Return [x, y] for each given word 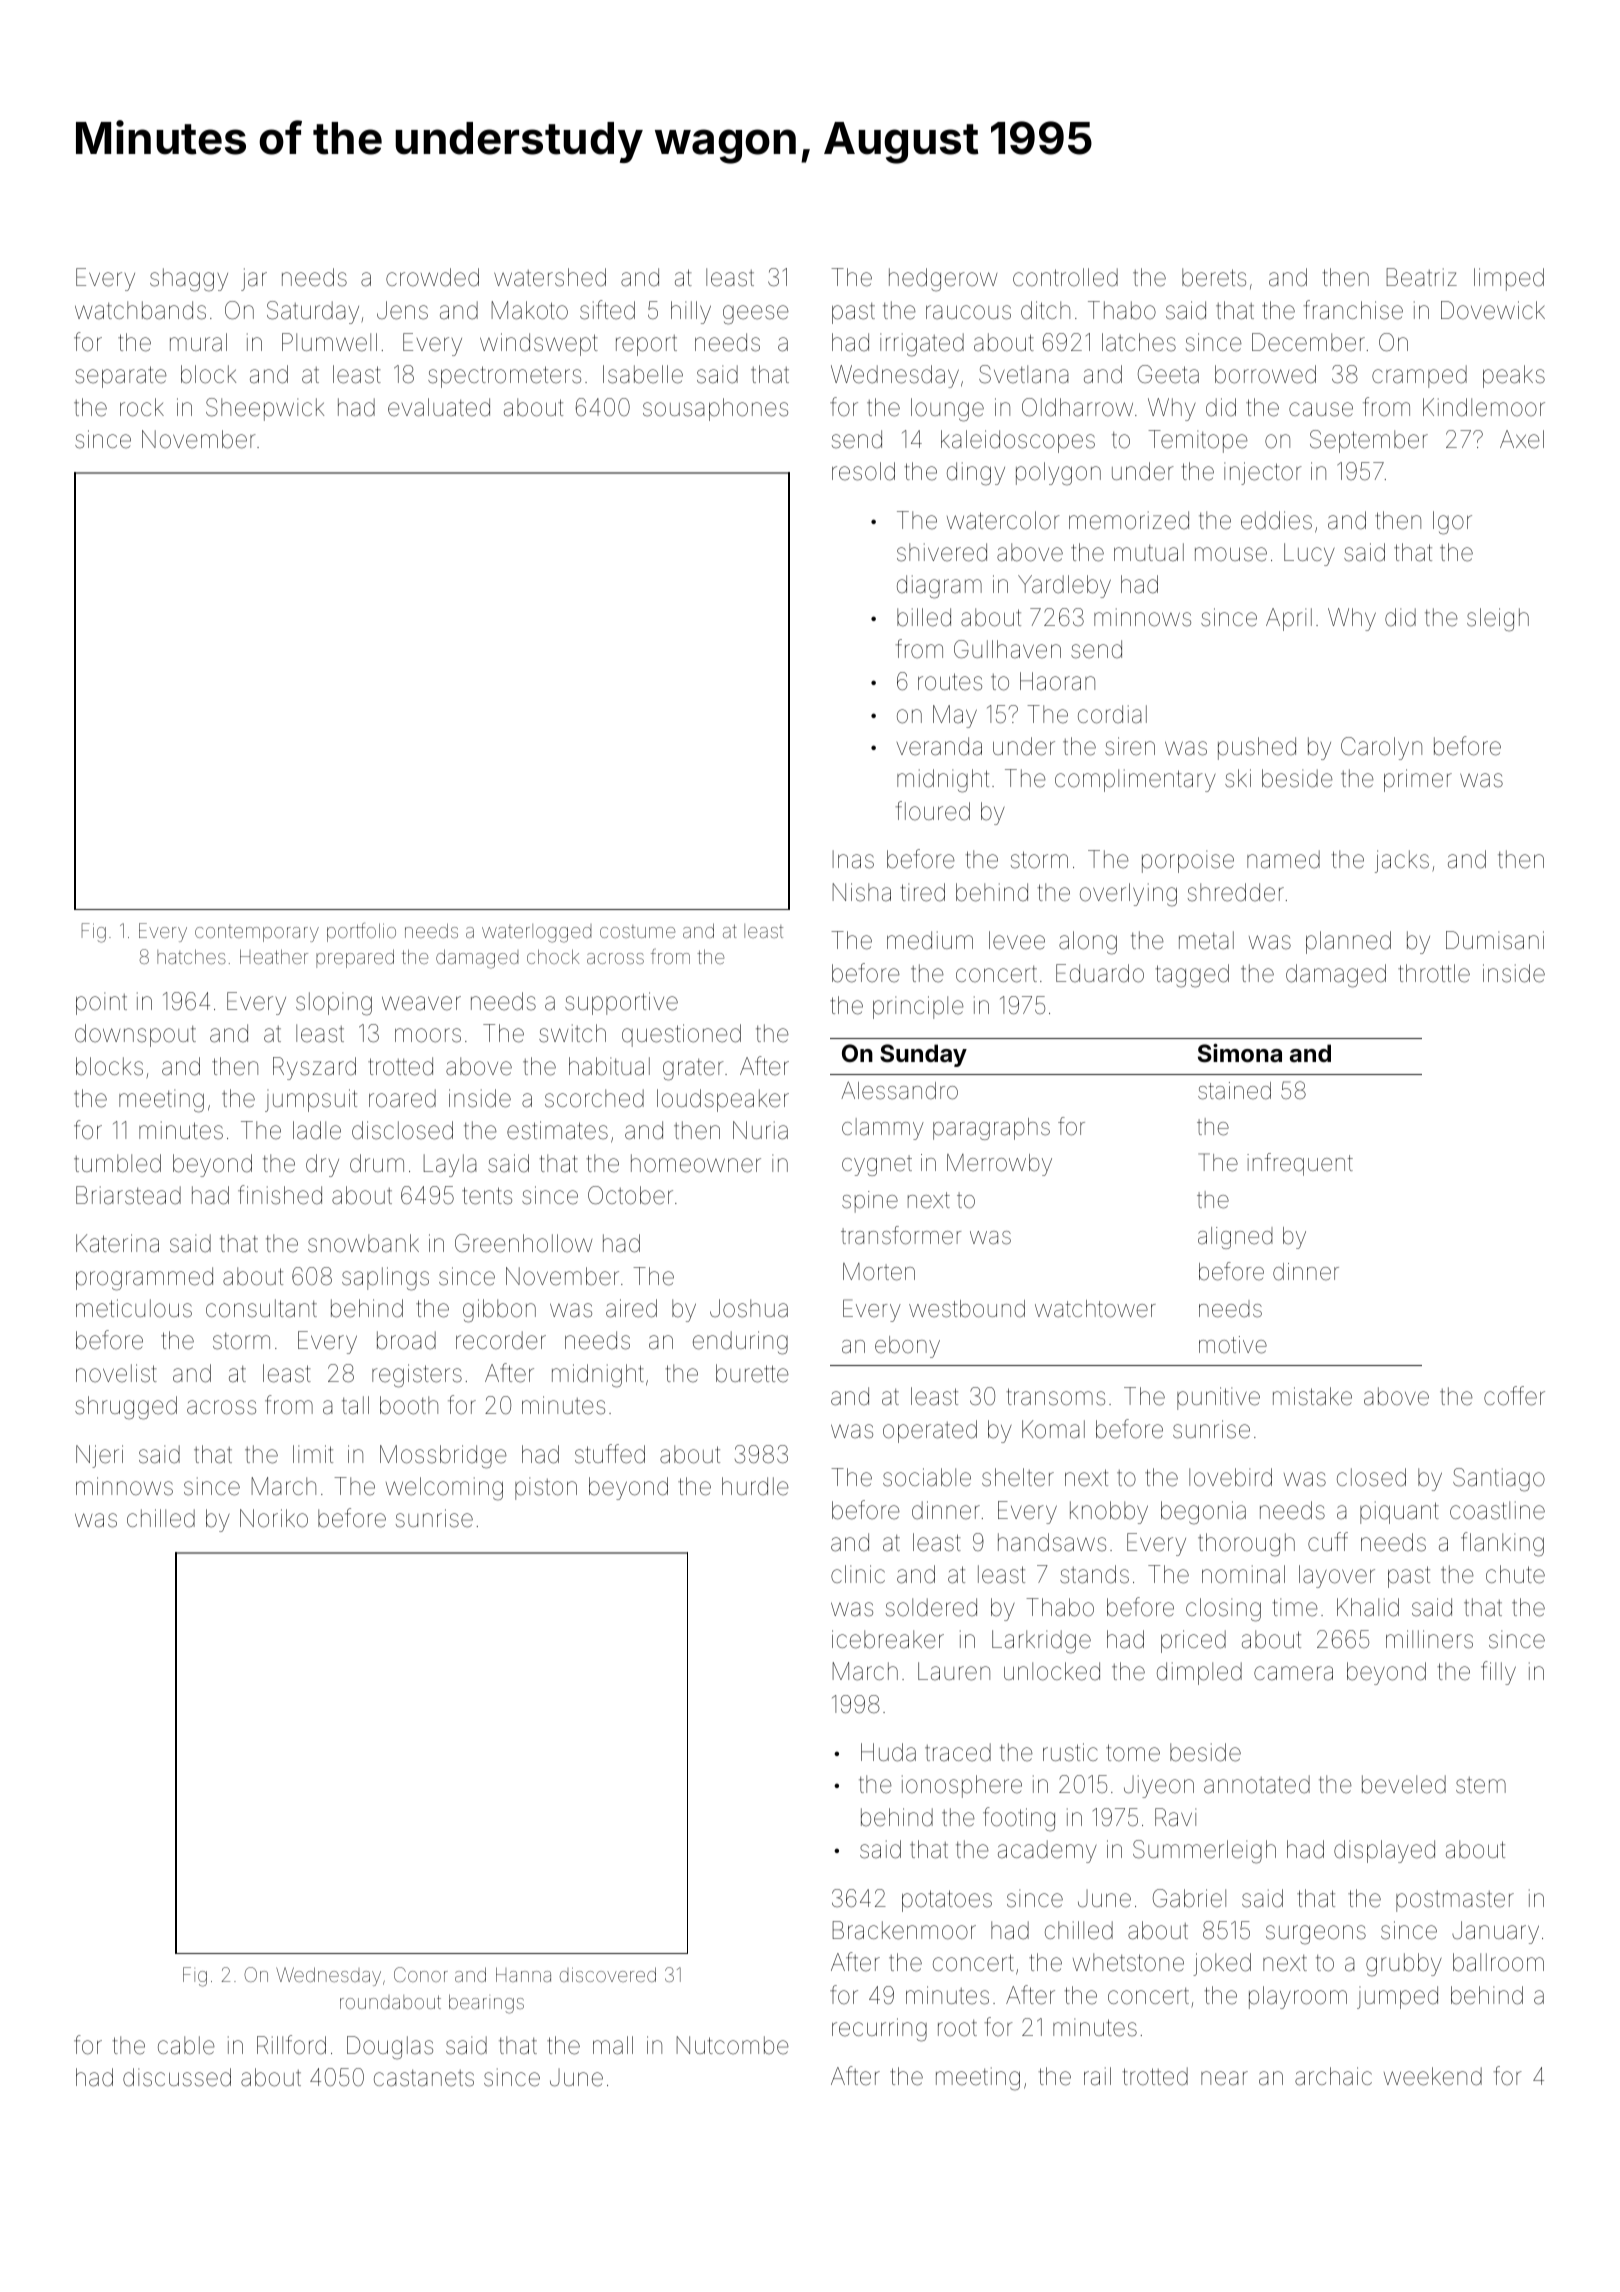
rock [142, 407]
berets [1214, 277]
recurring [879, 2030]
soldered [931, 1607]
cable [186, 2045]
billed [924, 617]
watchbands [140, 310]
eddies [1276, 520]
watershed [550, 277]
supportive [621, 1003]
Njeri [99, 1456]
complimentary [1135, 780]
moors [428, 1035]
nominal [1243, 1574]
